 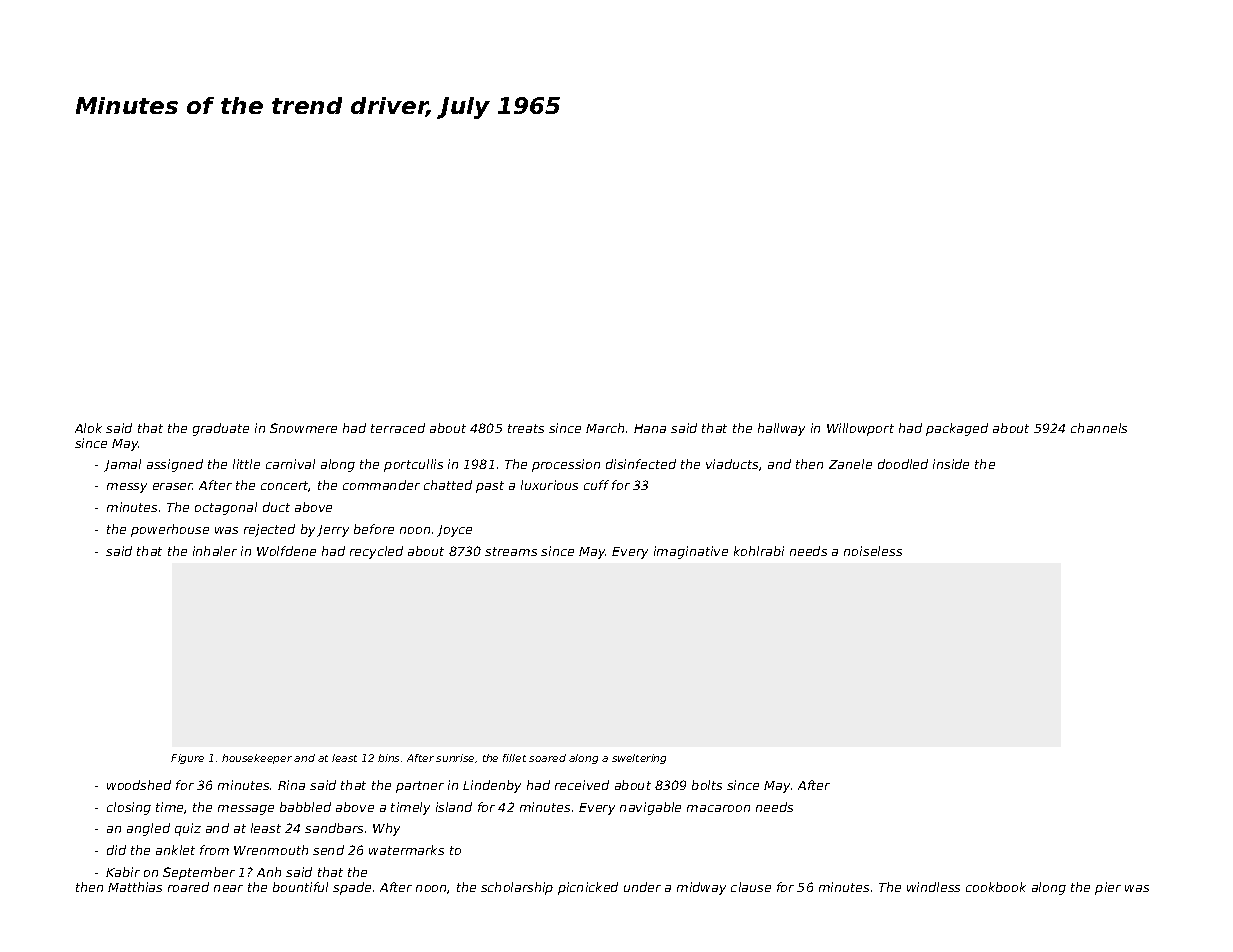 I want to click on Kabir, so click(x=123, y=872).
